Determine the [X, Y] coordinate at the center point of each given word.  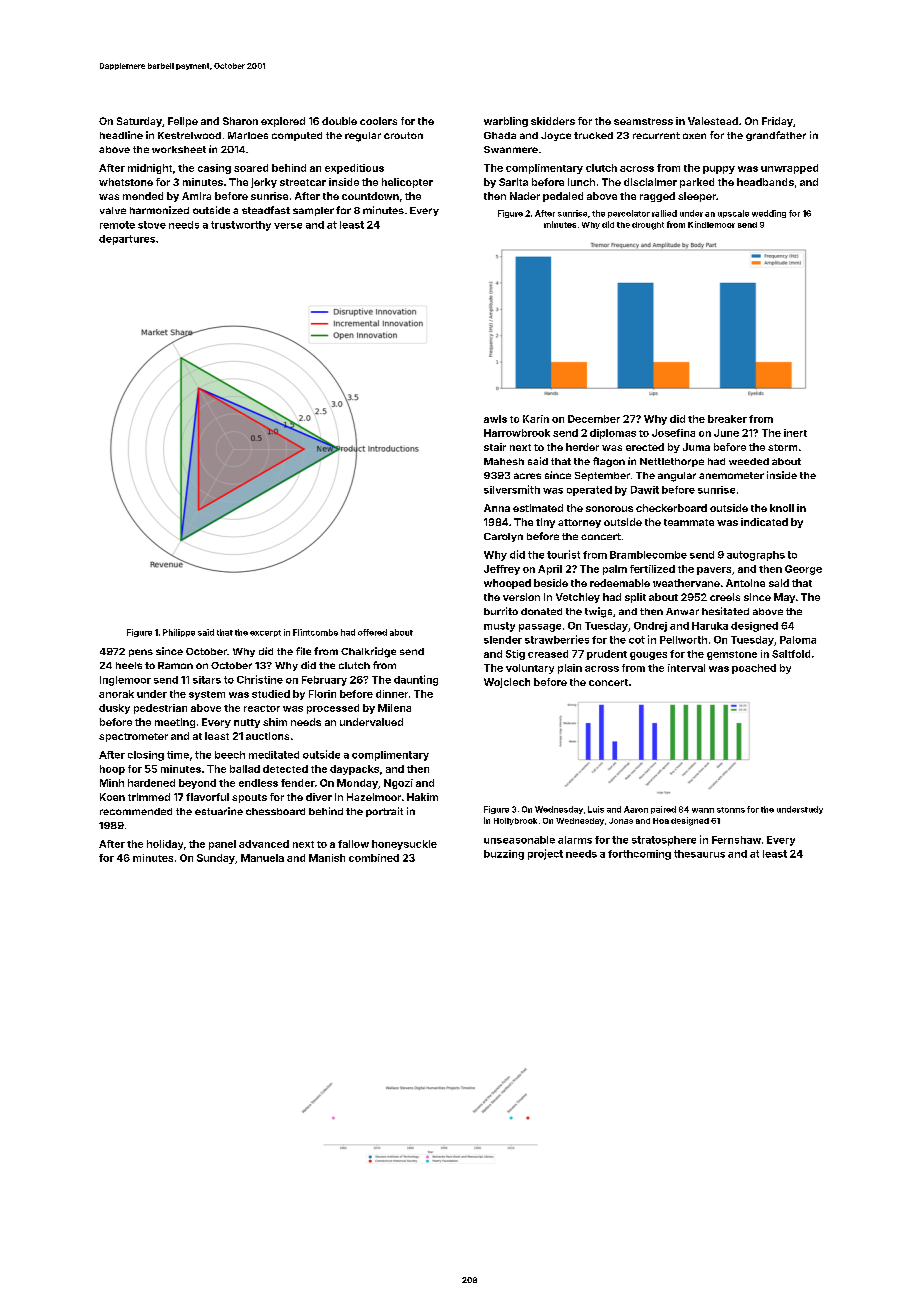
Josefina [673, 433]
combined [374, 858]
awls [495, 419]
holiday [165, 845]
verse [288, 226]
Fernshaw [736, 840]
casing [214, 169]
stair [495, 447]
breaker [727, 419]
